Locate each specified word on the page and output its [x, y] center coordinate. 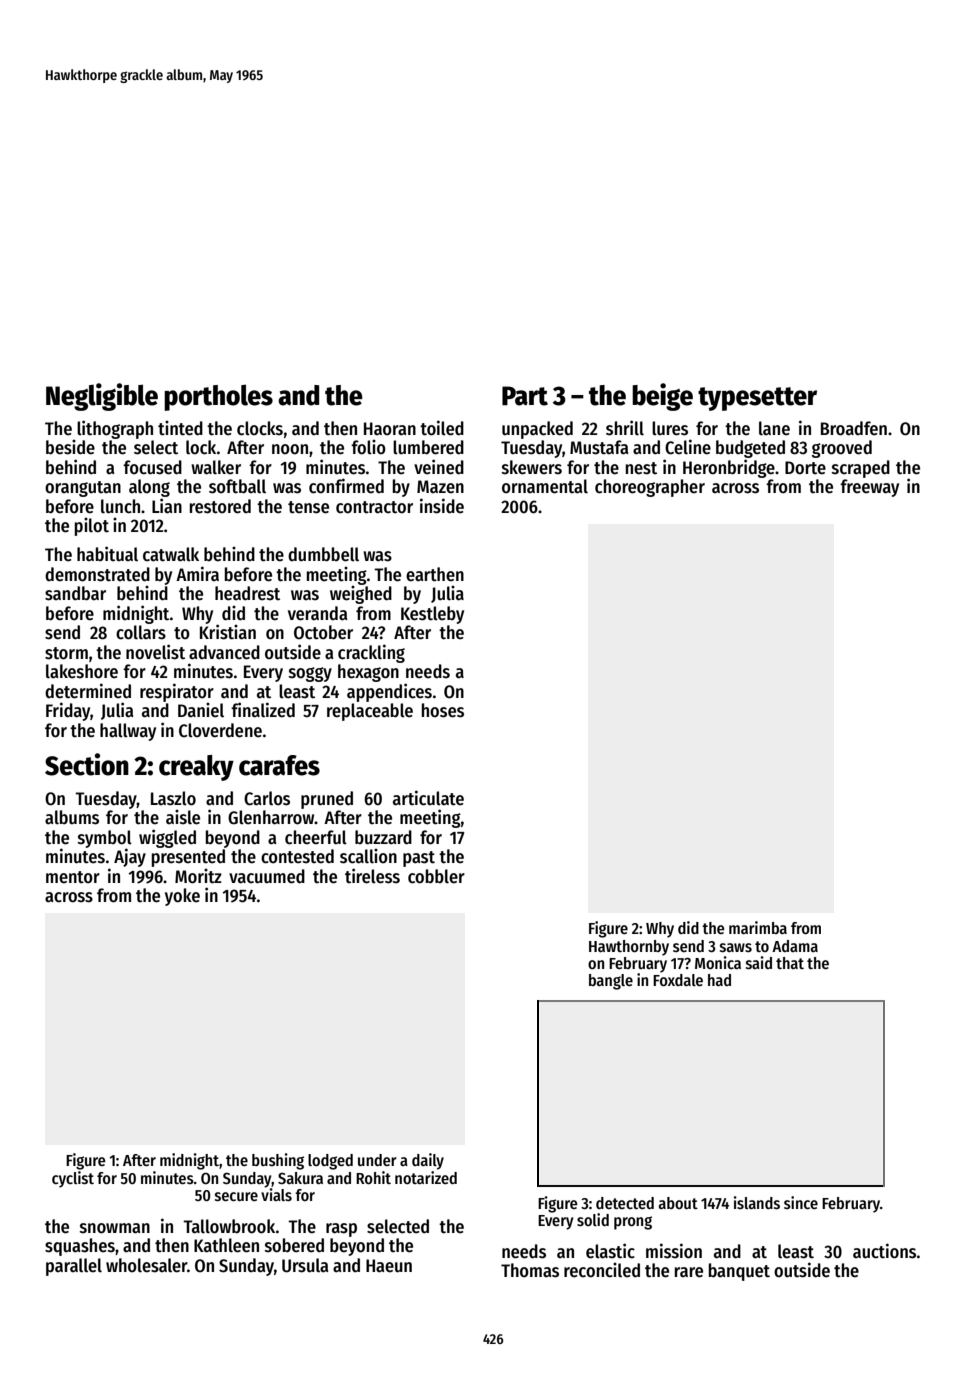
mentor [73, 877]
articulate [428, 798]
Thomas [530, 1270]
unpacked [537, 430]
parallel [74, 1267]
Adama [795, 946]
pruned [327, 800]
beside [70, 447]
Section [87, 764]
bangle [611, 982]
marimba [758, 927]
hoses [443, 710]
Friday [68, 711]
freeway [869, 488]
